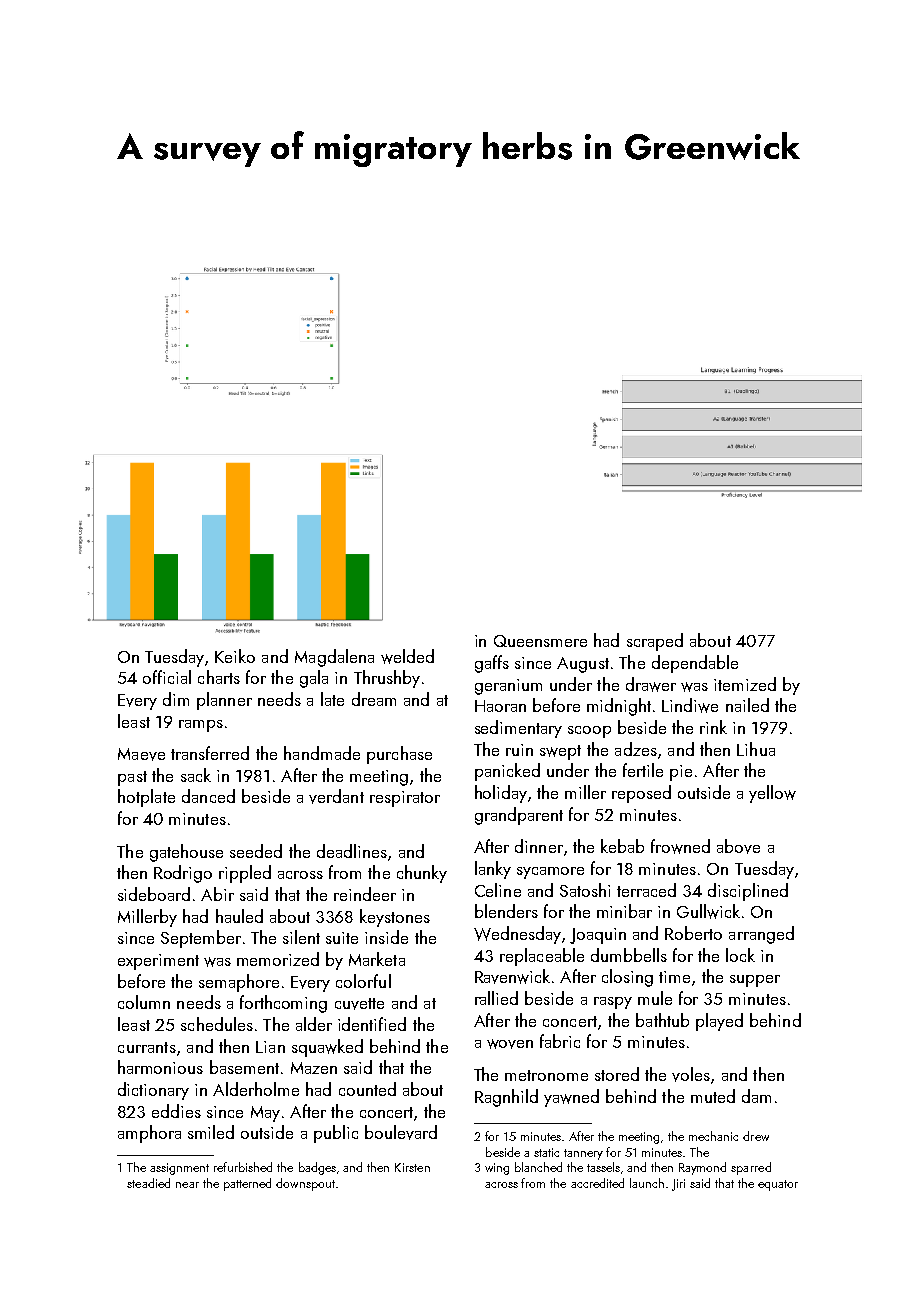 Image resolution: width=924 pixels, height=1308 pixels. Describe the element at coordinates (235, 656) in the document. I see `Keiko` at that location.
